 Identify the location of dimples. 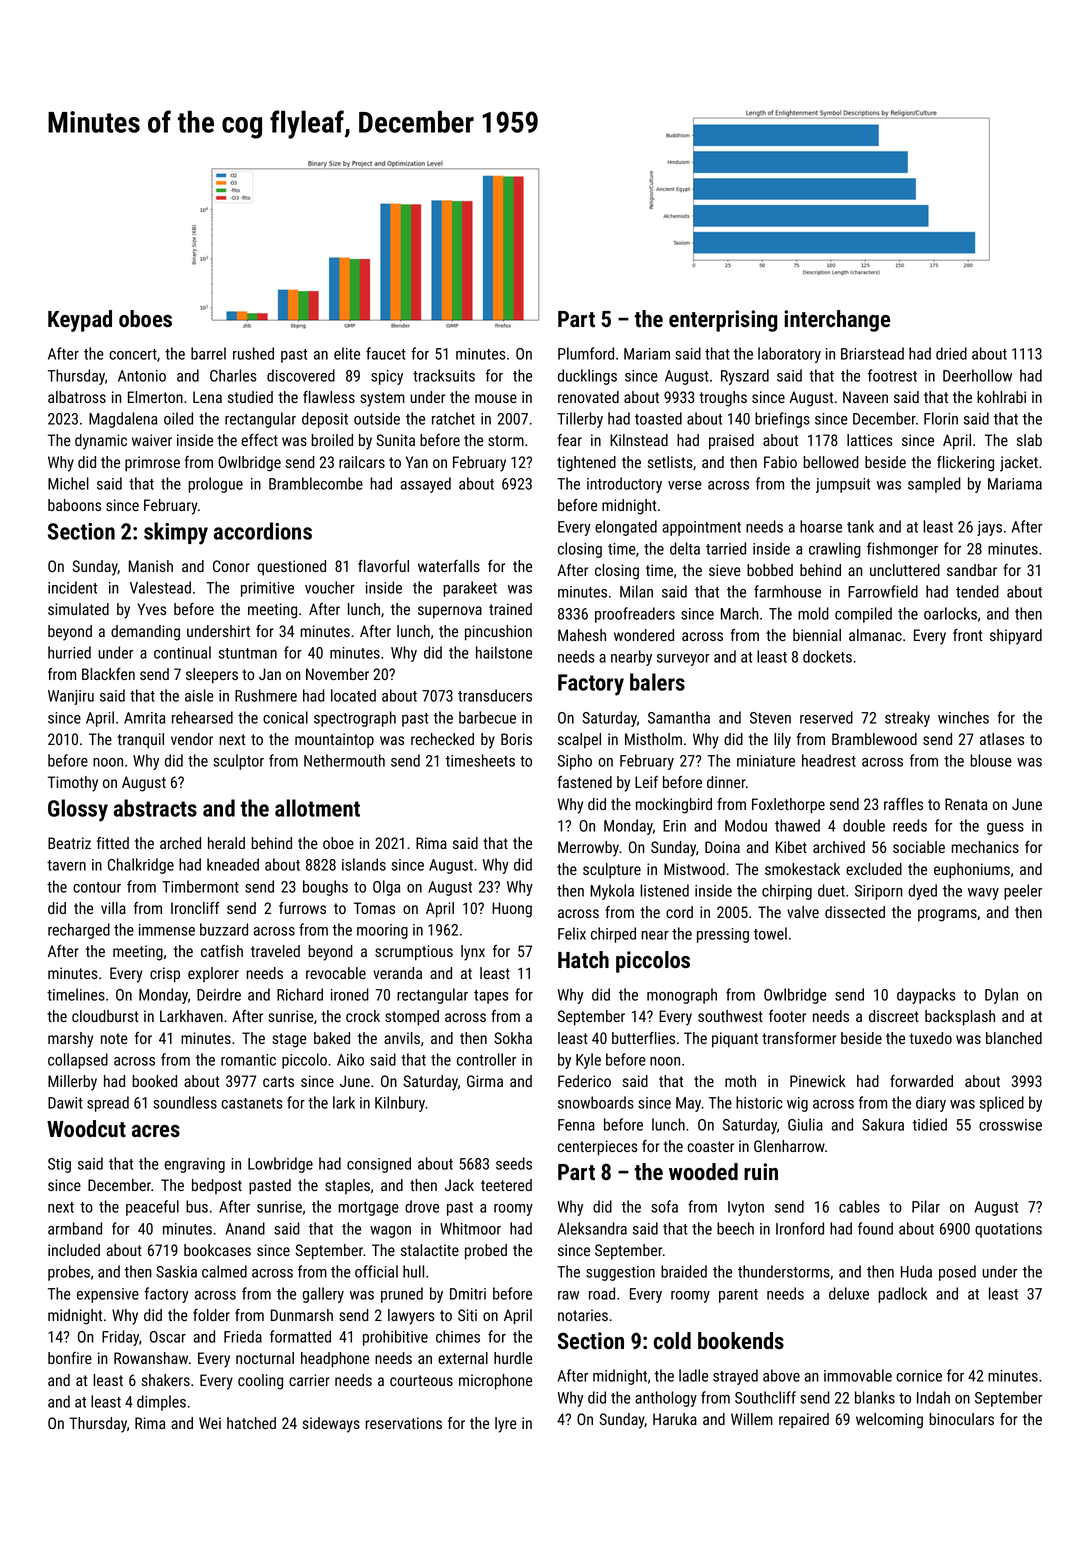
(161, 1403).
